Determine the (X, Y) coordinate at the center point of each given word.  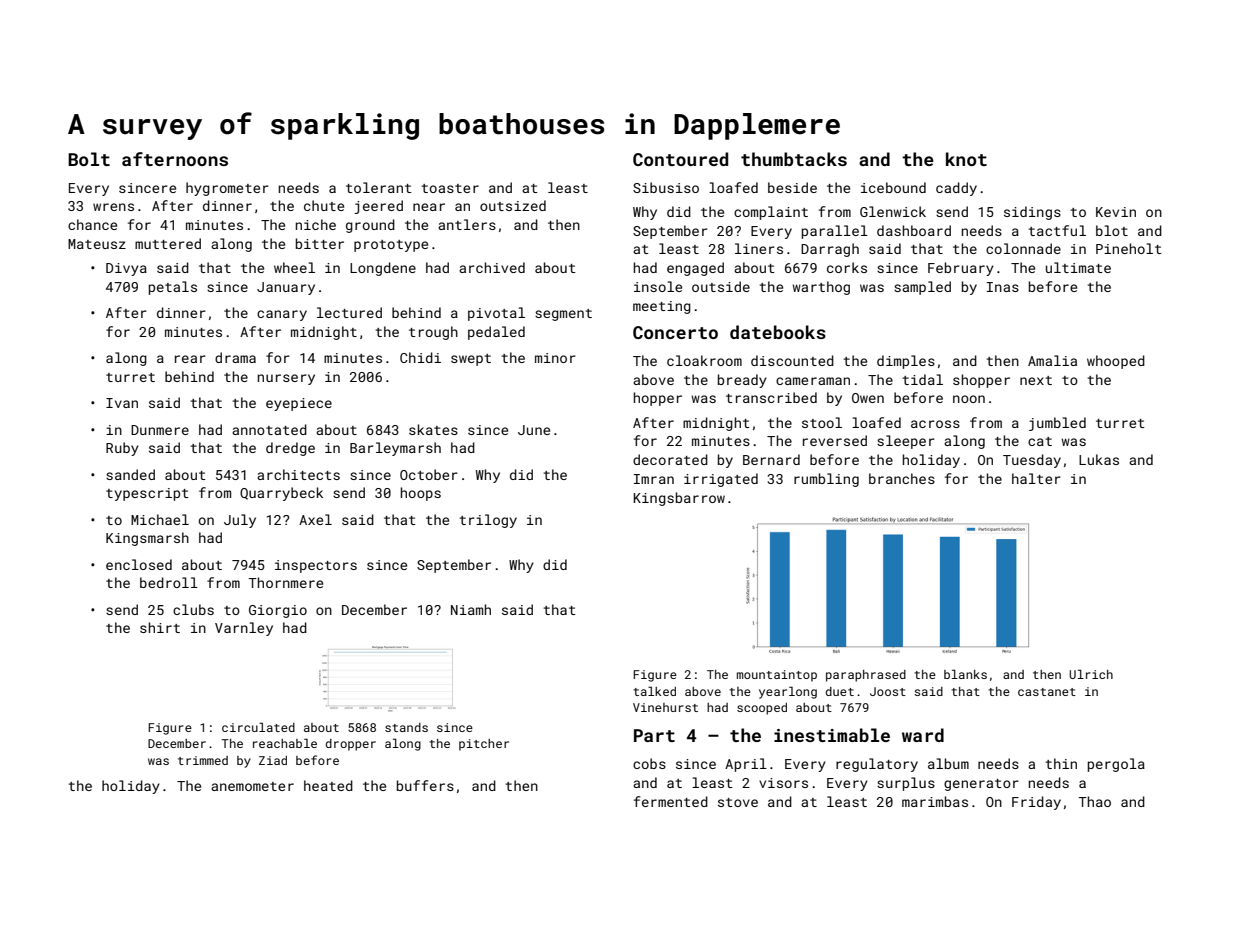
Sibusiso (666, 187)
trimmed (203, 760)
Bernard (771, 459)
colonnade (1023, 248)
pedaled (496, 333)
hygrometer (227, 189)
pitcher (484, 745)
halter (1036, 478)
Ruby (122, 449)
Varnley (244, 629)
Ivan (122, 403)
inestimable (832, 735)
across (935, 424)
